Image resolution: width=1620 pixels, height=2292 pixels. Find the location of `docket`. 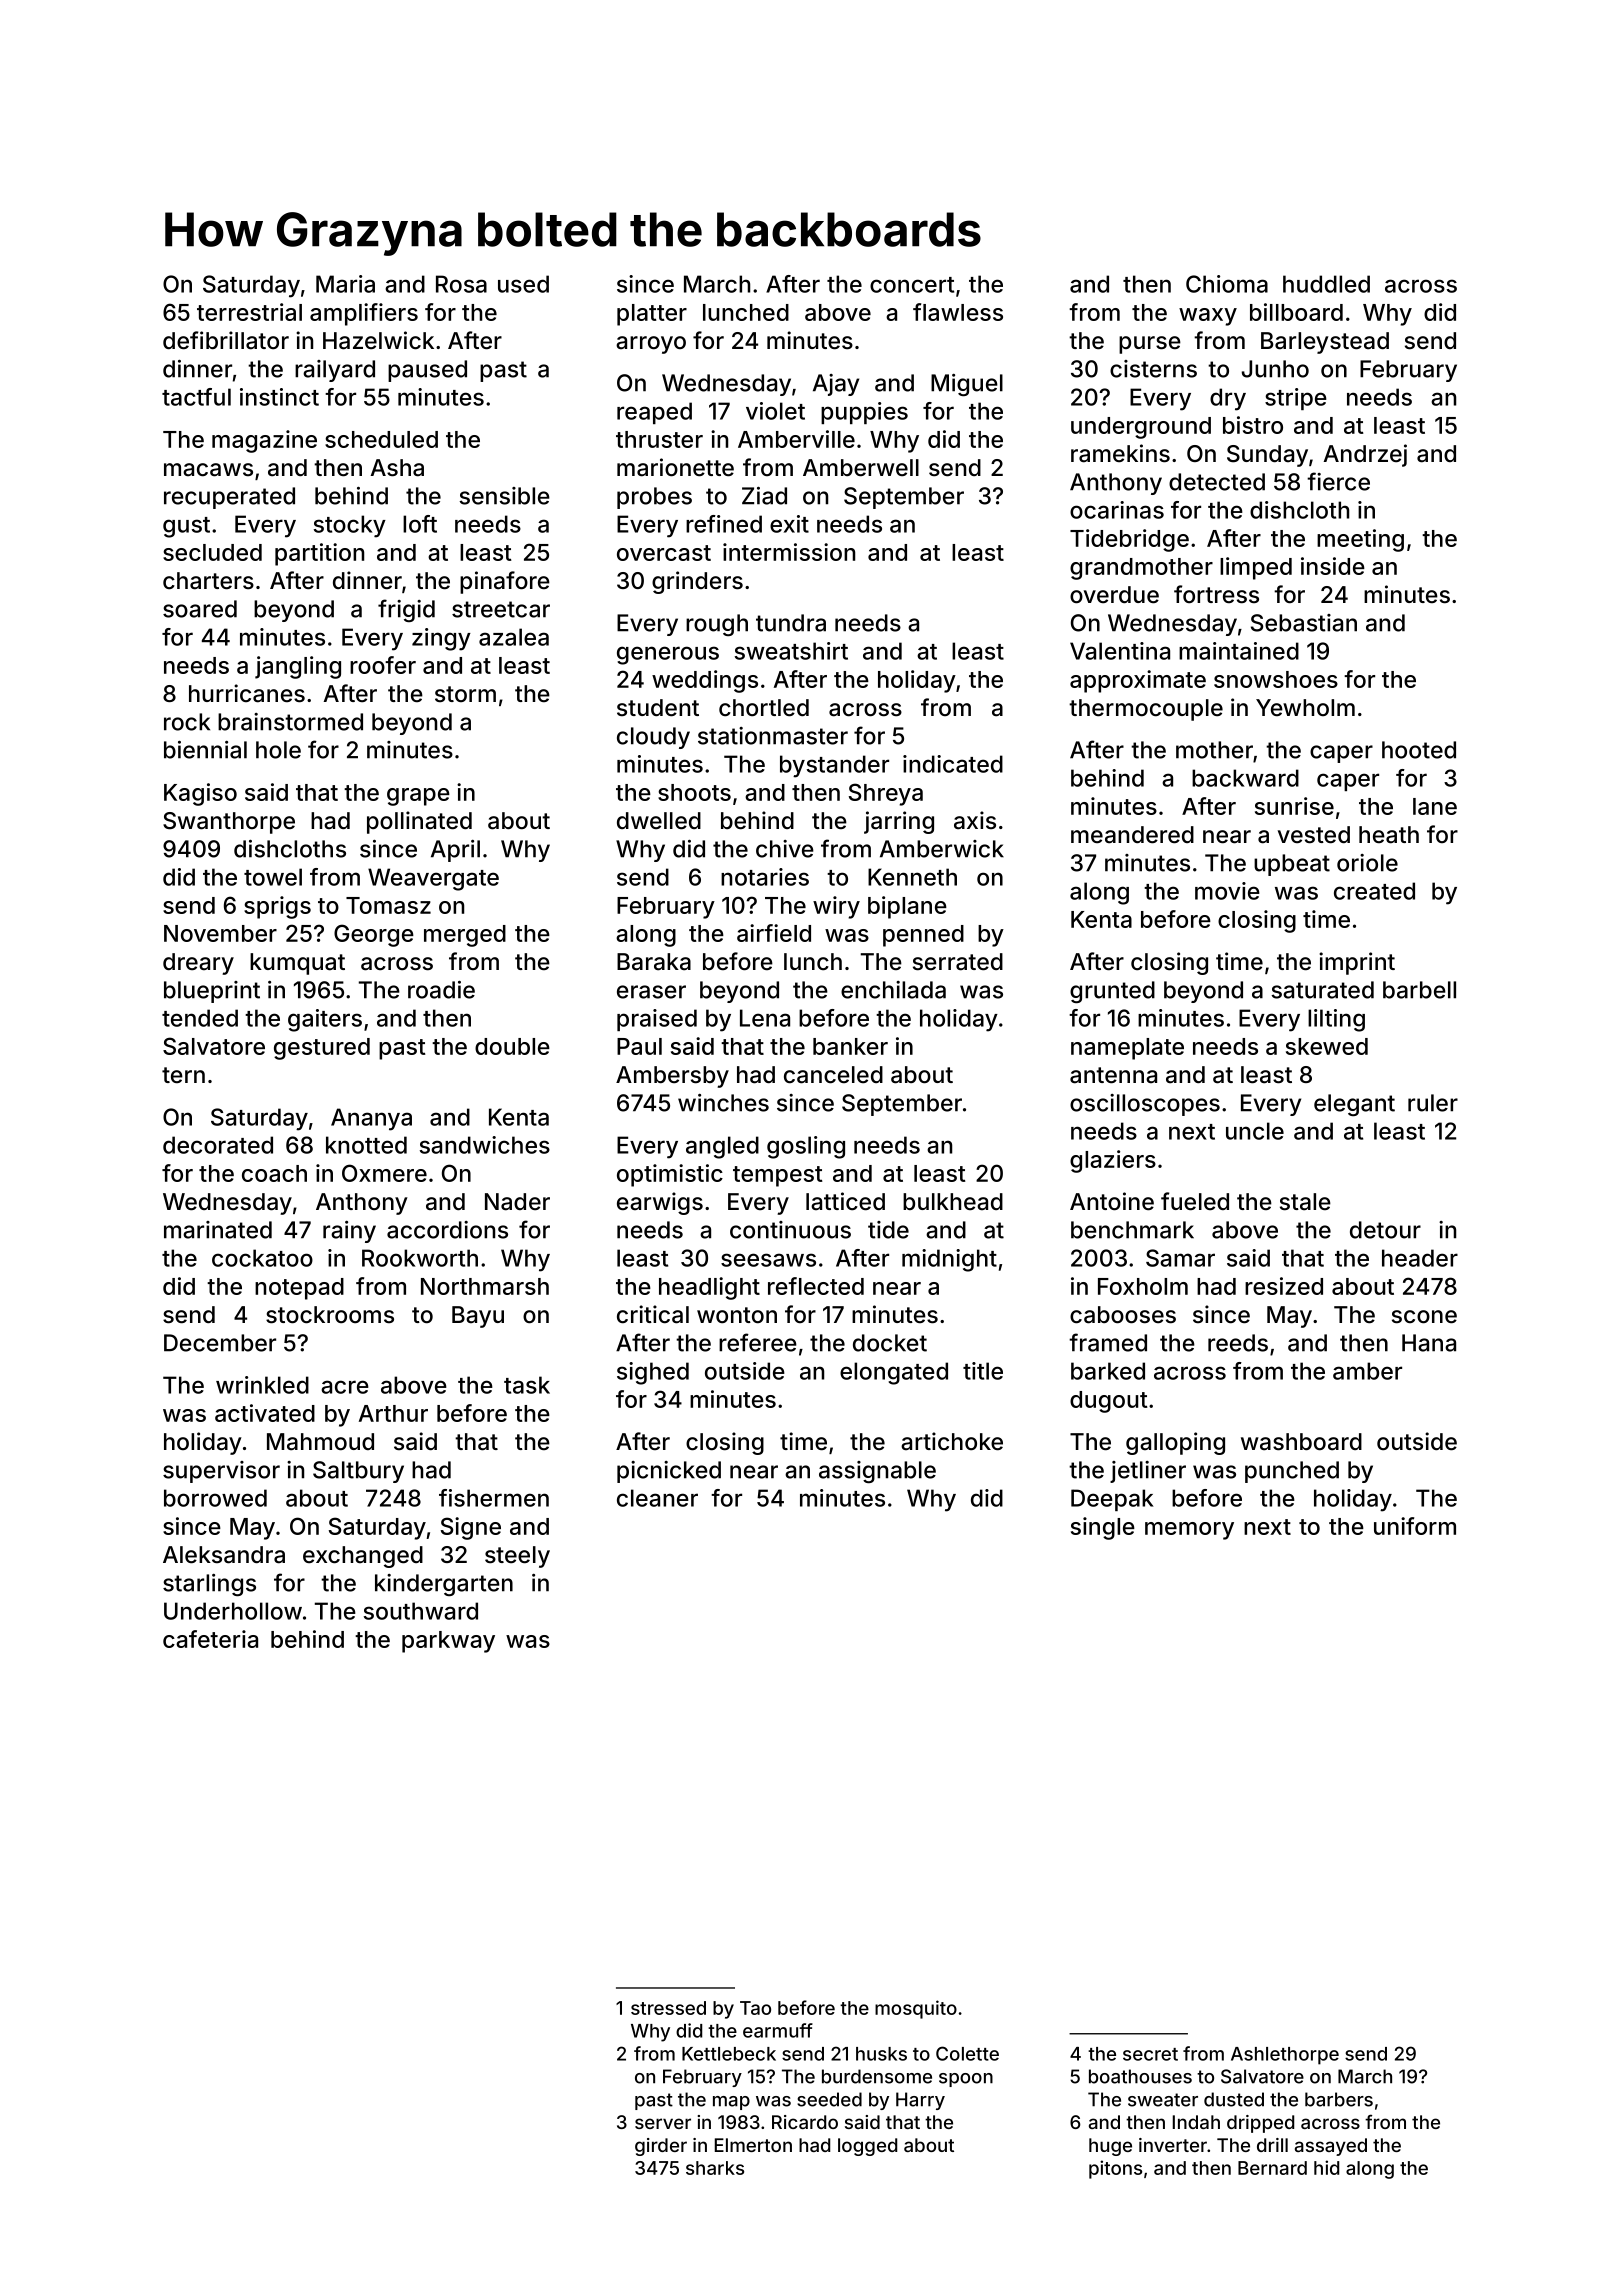

docket is located at coordinates (890, 1343).
